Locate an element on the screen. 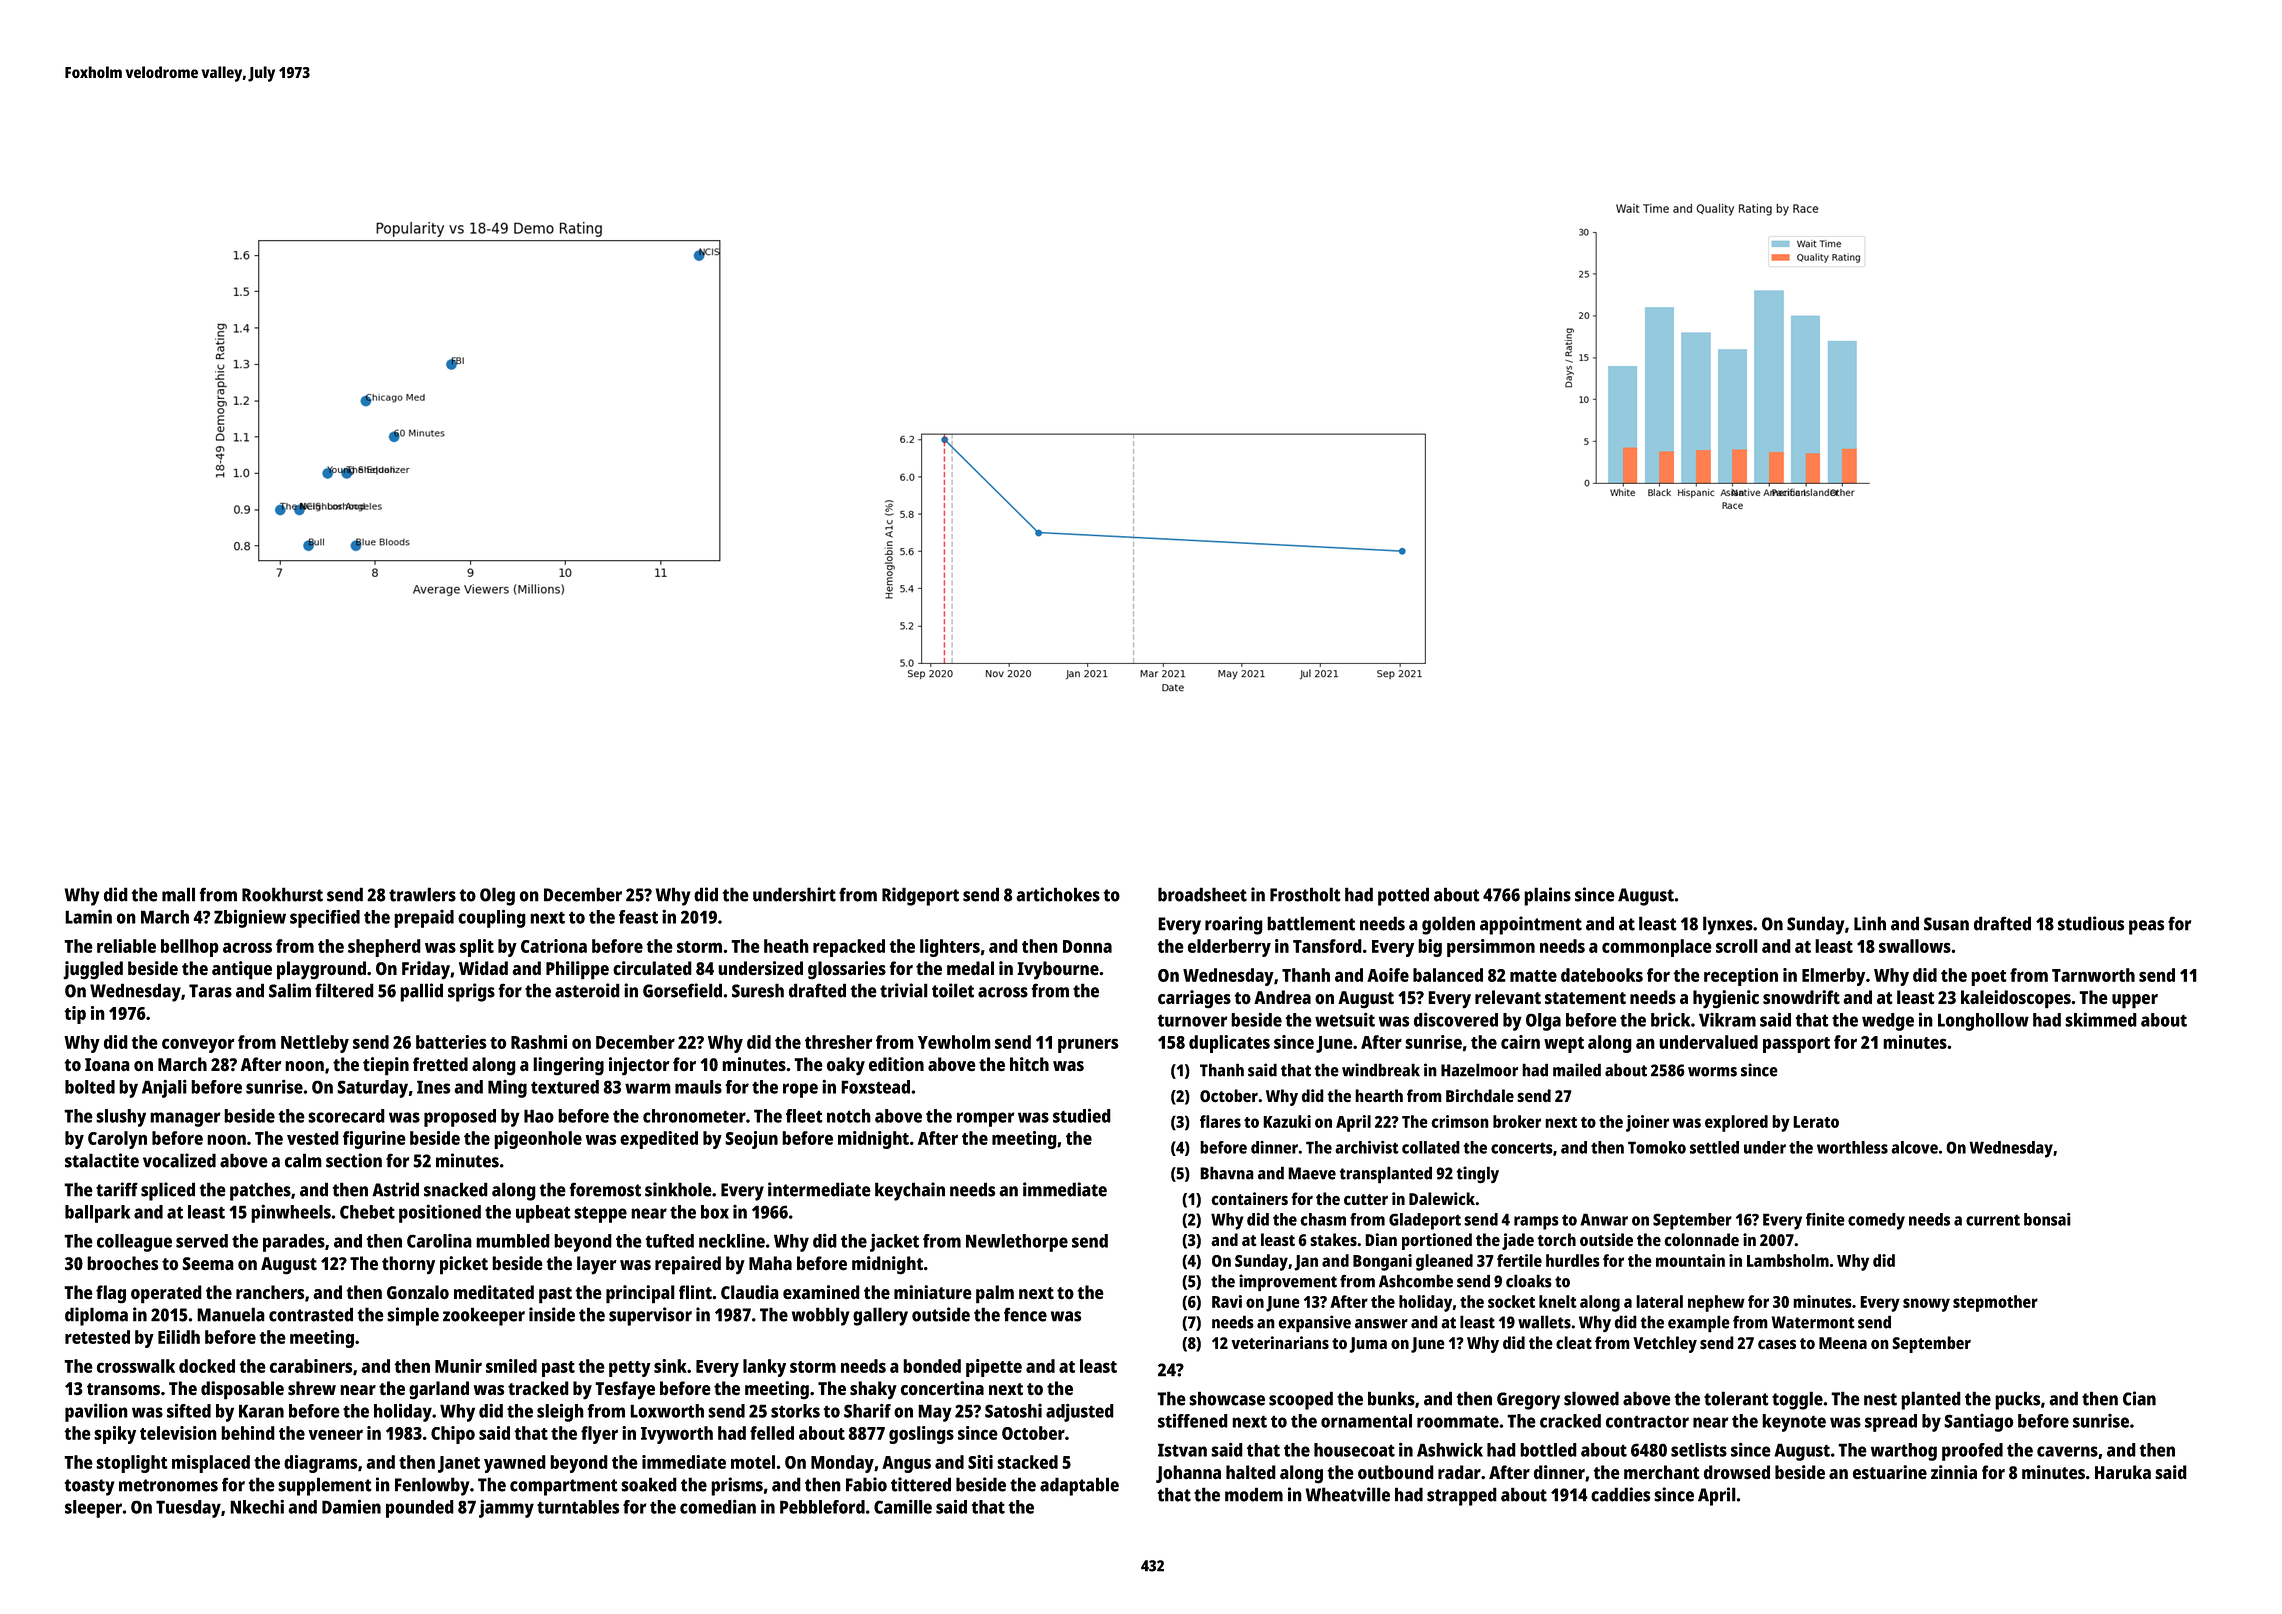  trawlers is located at coordinates (422, 894).
